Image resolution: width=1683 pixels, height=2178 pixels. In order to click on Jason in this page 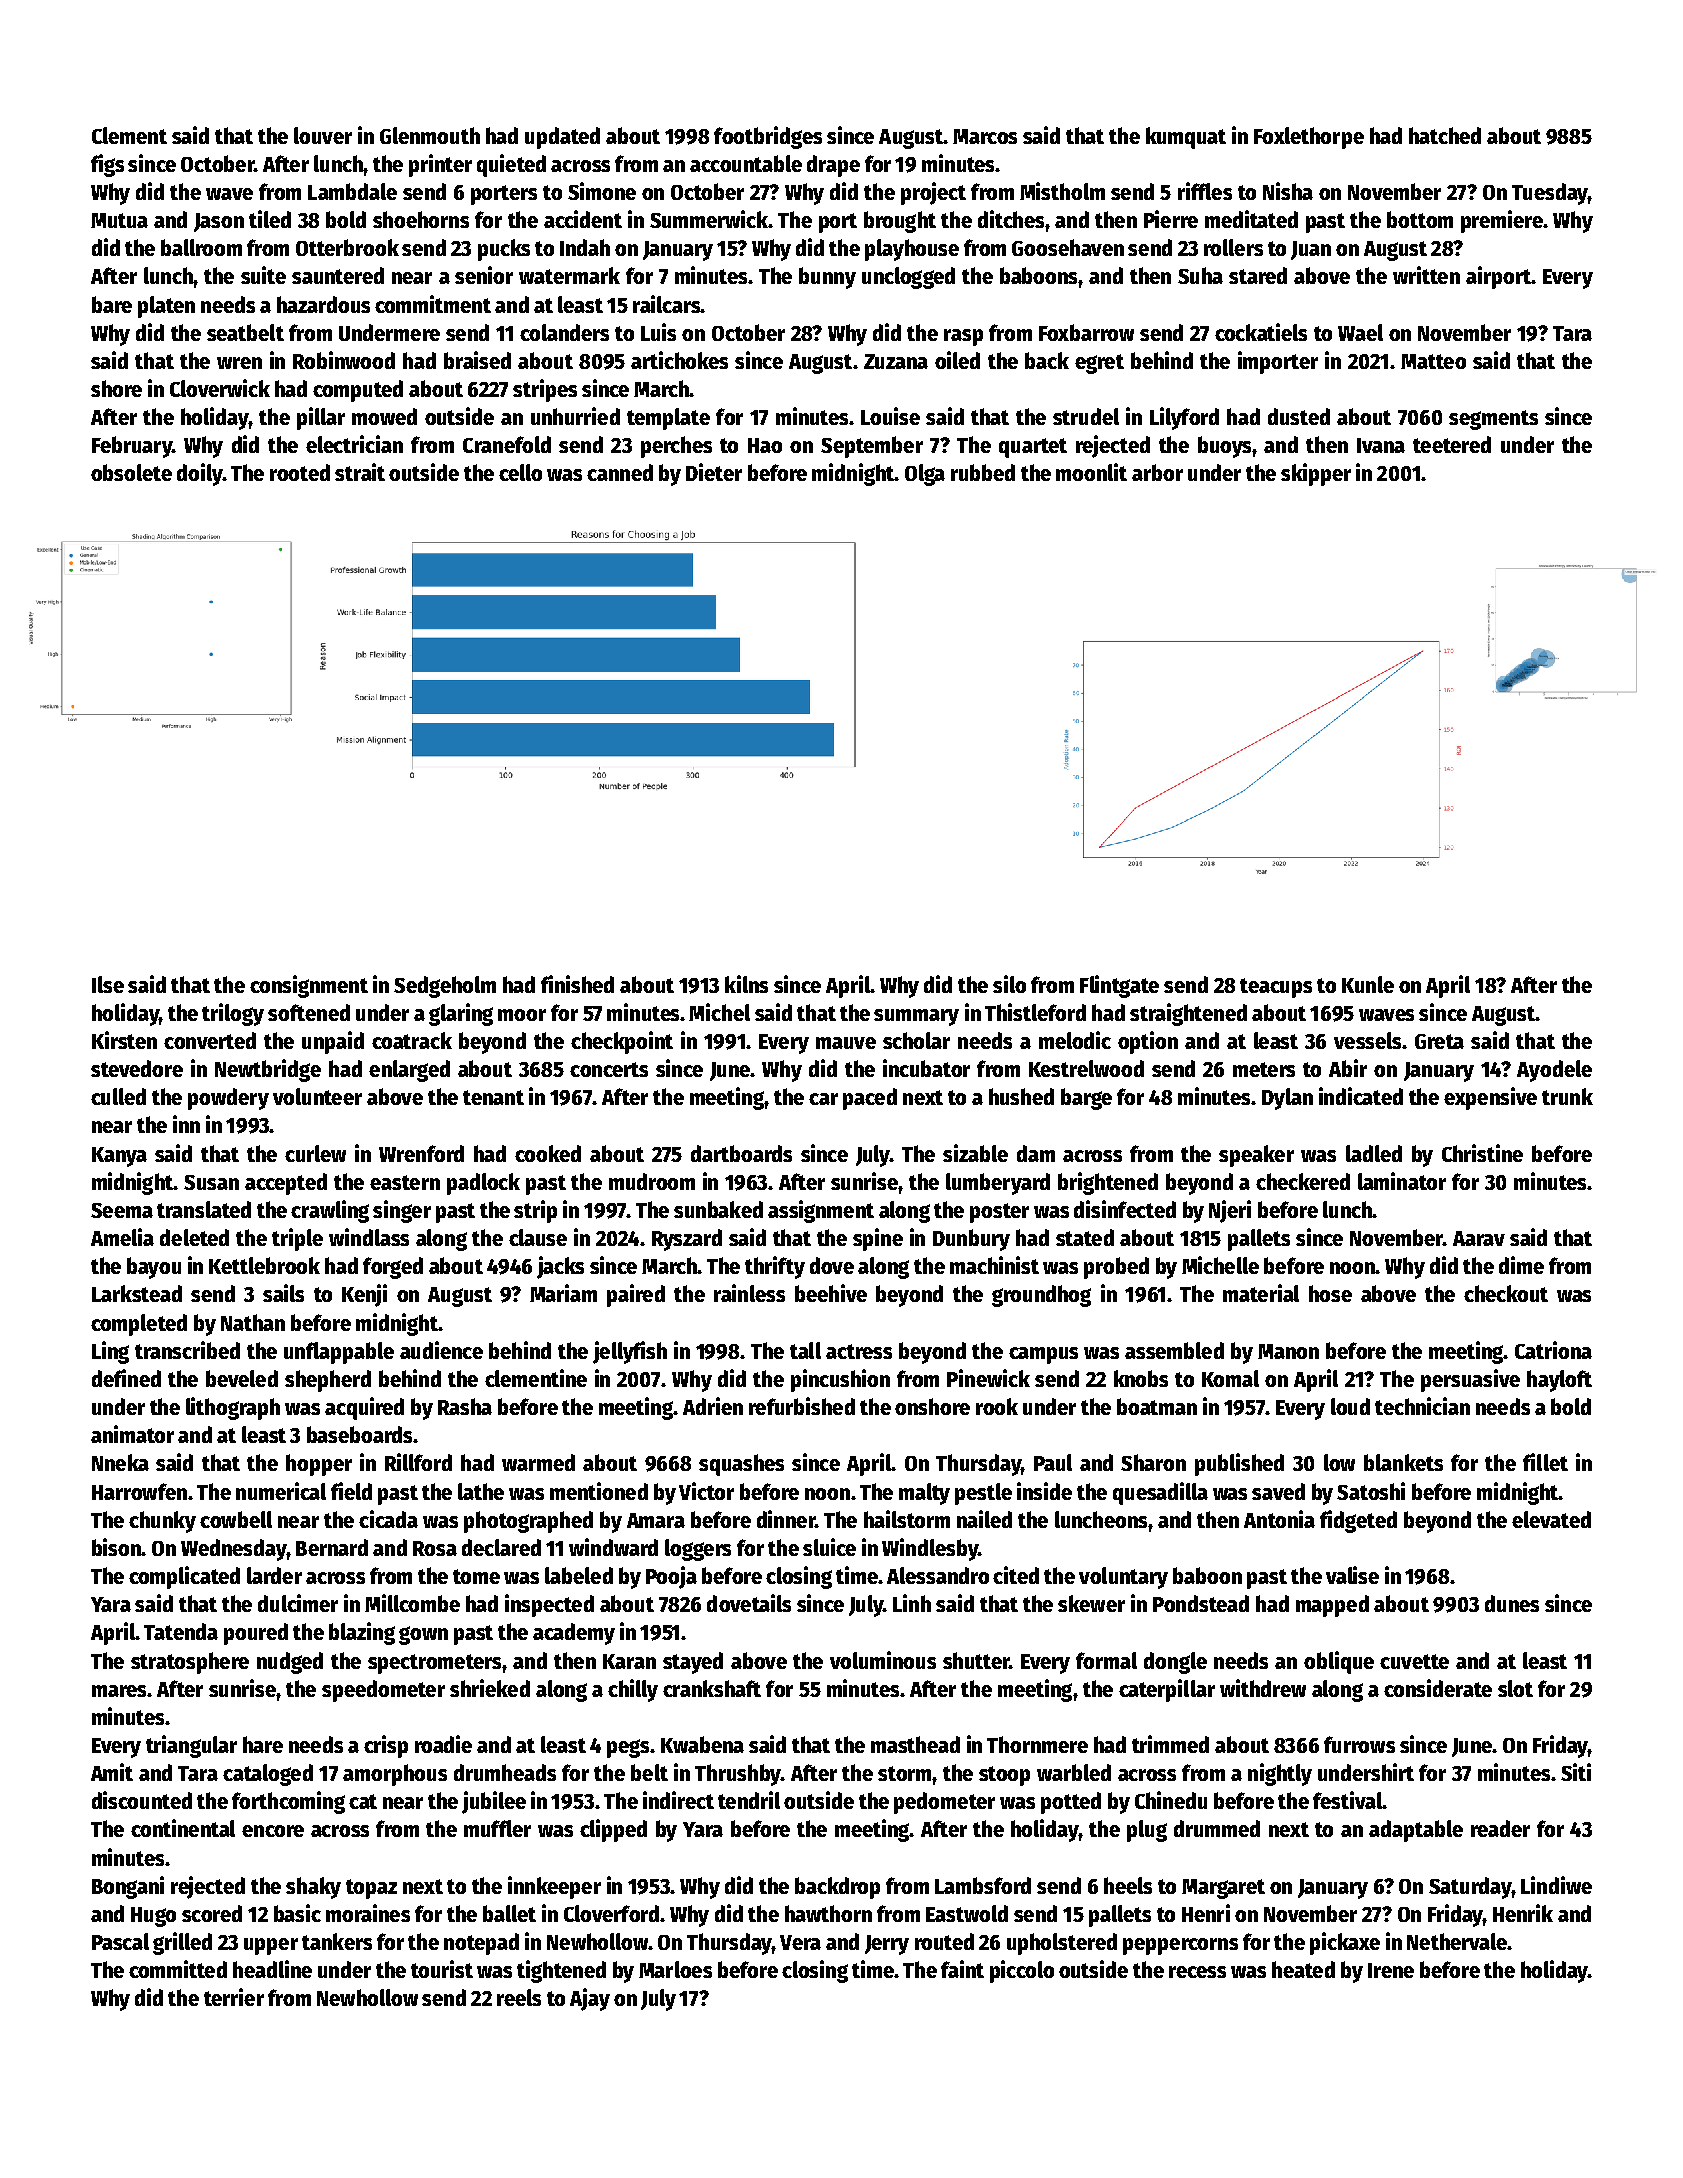, I will do `click(219, 222)`.
